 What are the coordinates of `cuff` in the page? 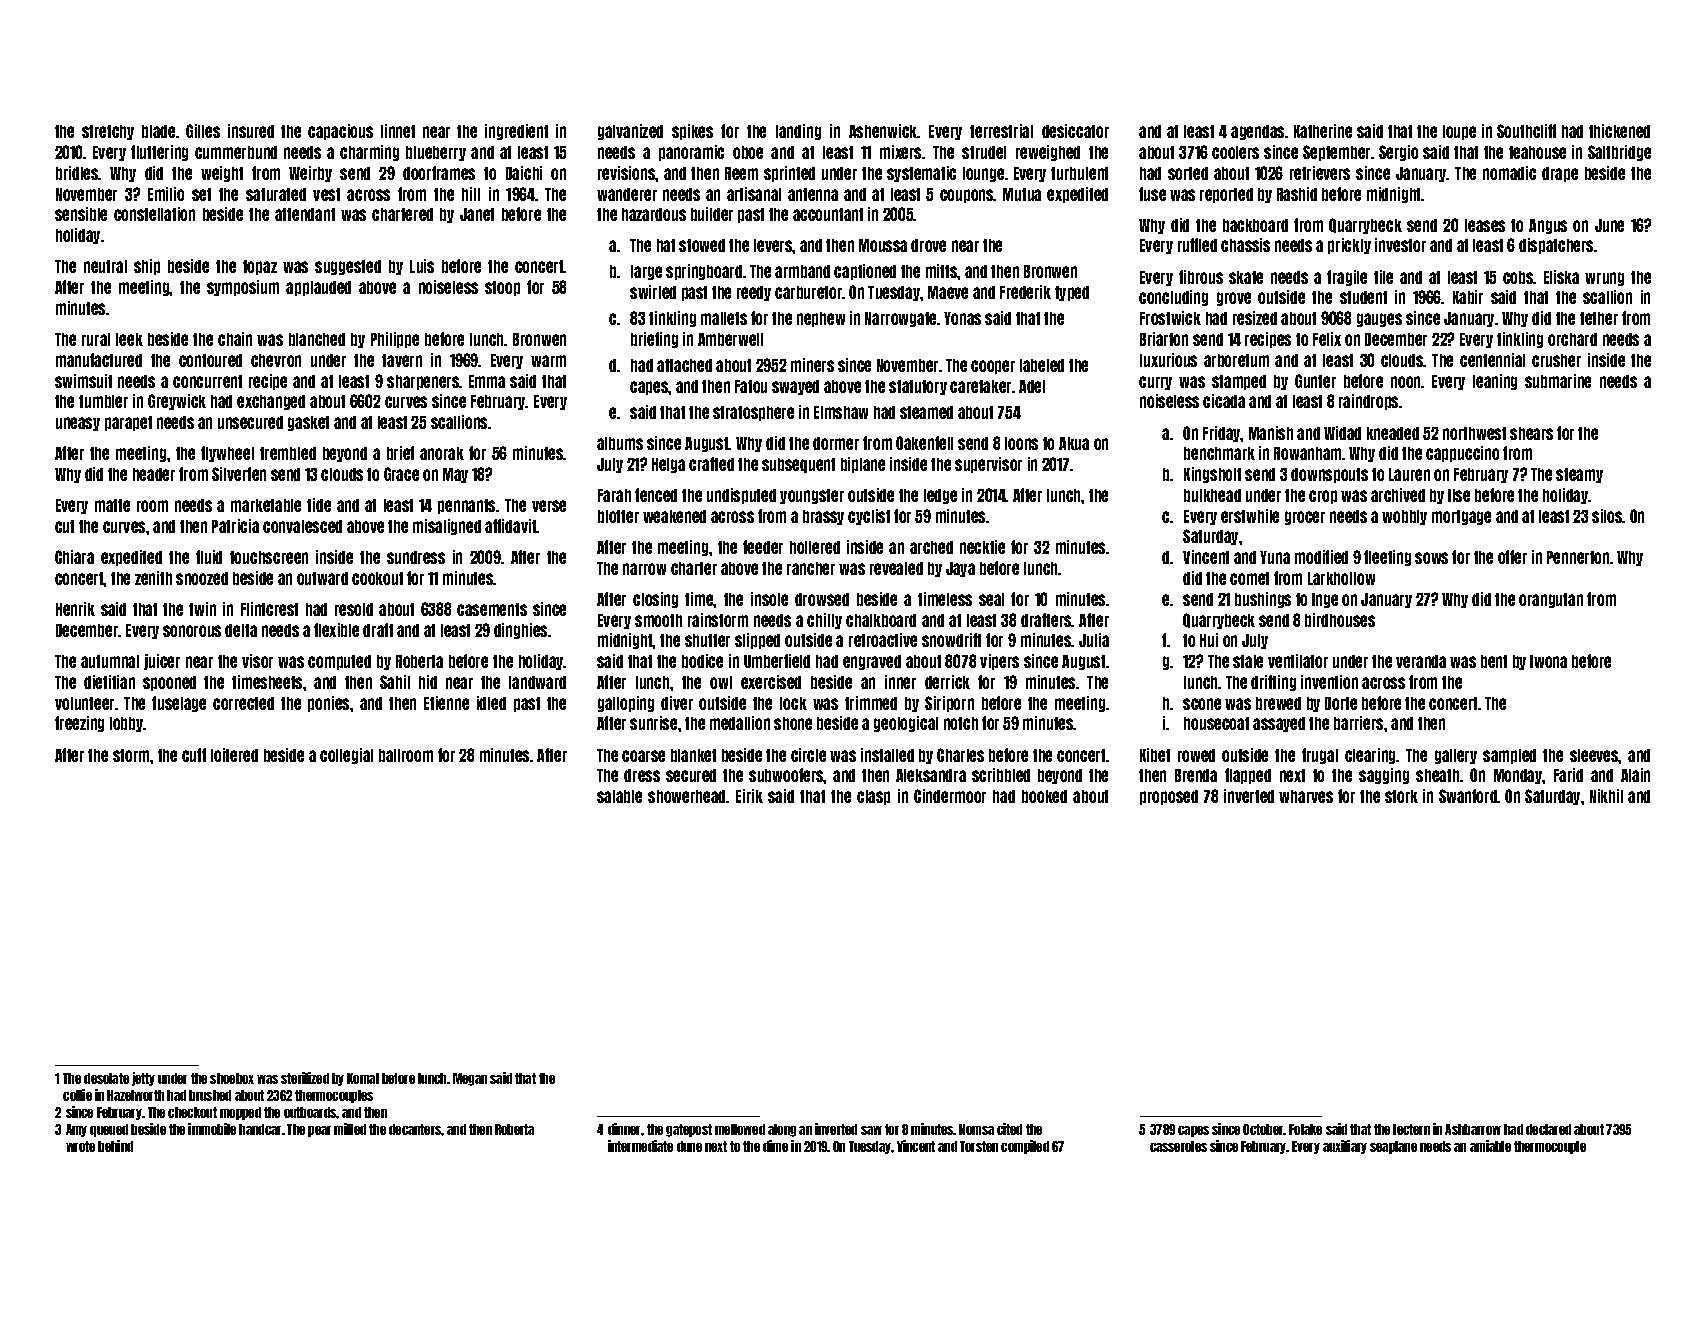 It's located at (194, 755).
